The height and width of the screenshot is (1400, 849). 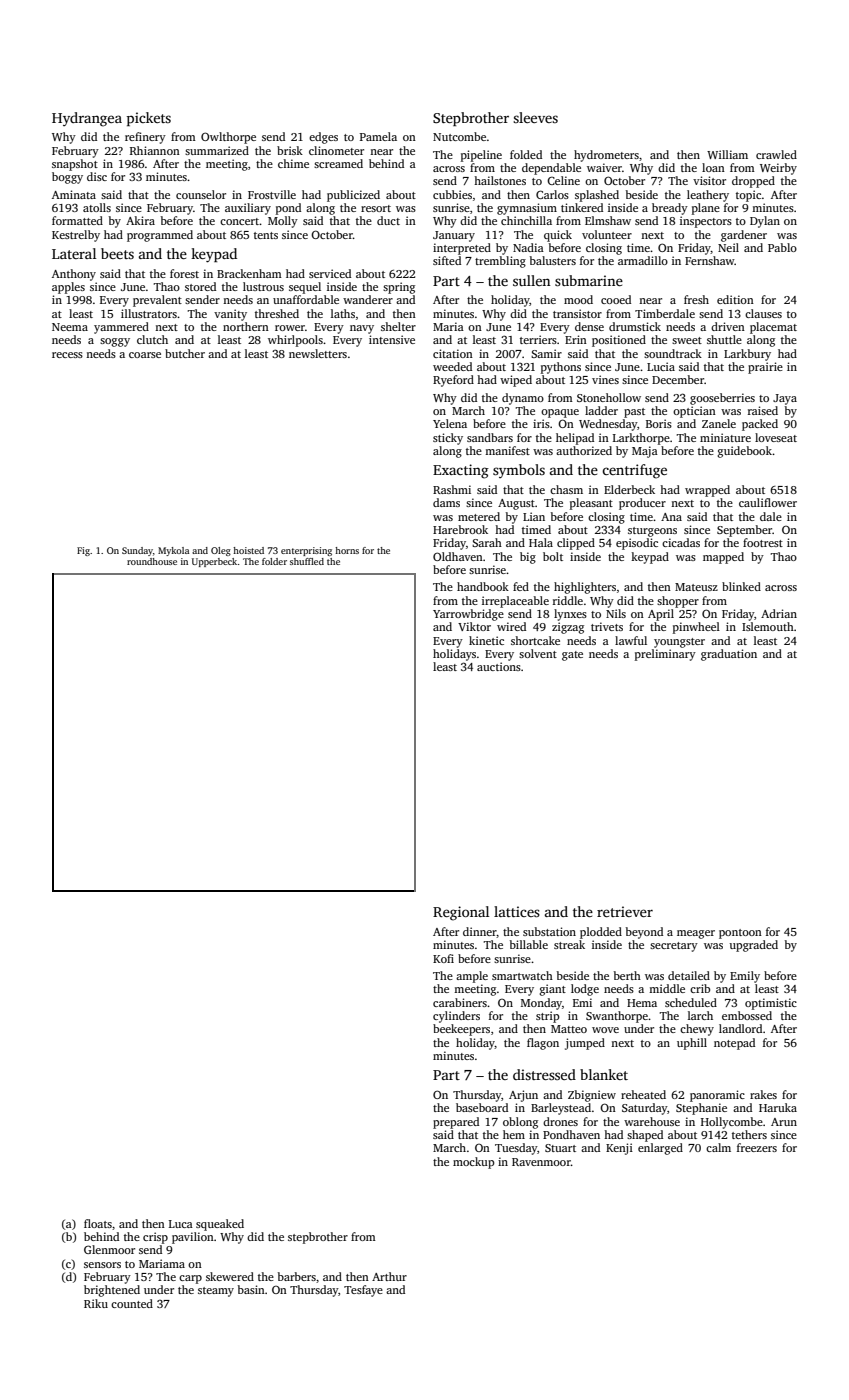 What do you see at coordinates (541, 423) in the screenshot?
I see `iris` at bounding box center [541, 423].
